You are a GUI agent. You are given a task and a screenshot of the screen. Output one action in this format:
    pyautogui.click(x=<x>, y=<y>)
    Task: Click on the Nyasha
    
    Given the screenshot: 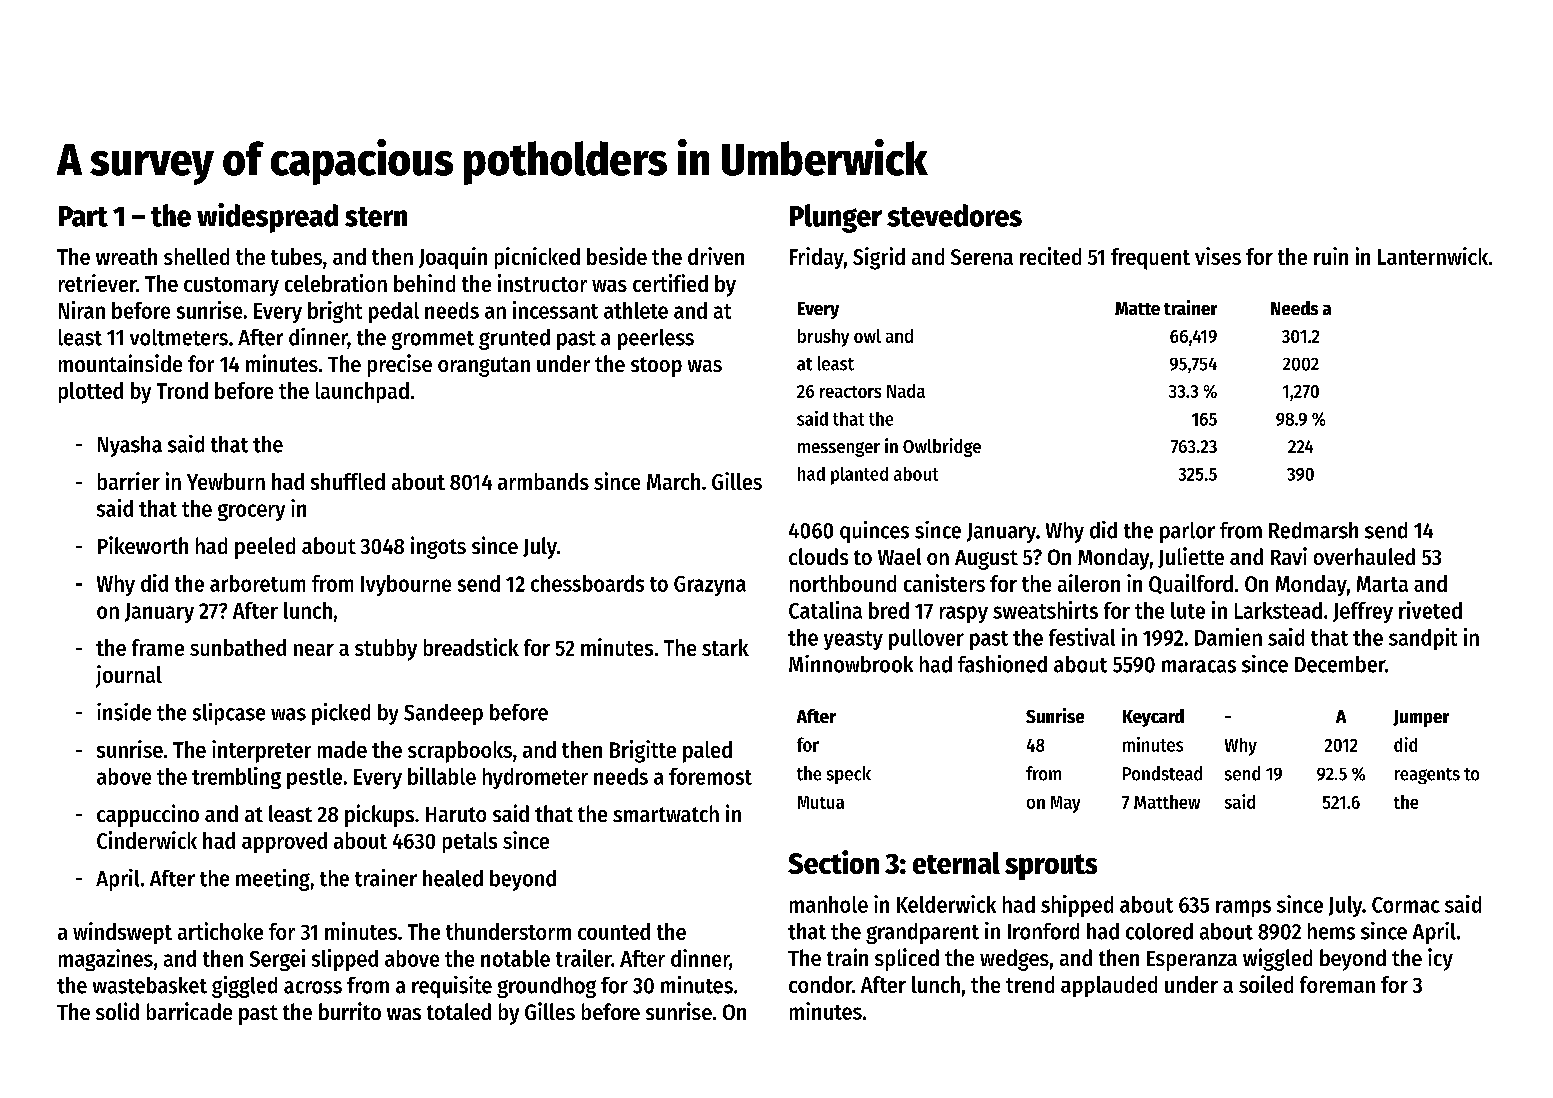 What is the action you would take?
    pyautogui.click(x=130, y=446)
